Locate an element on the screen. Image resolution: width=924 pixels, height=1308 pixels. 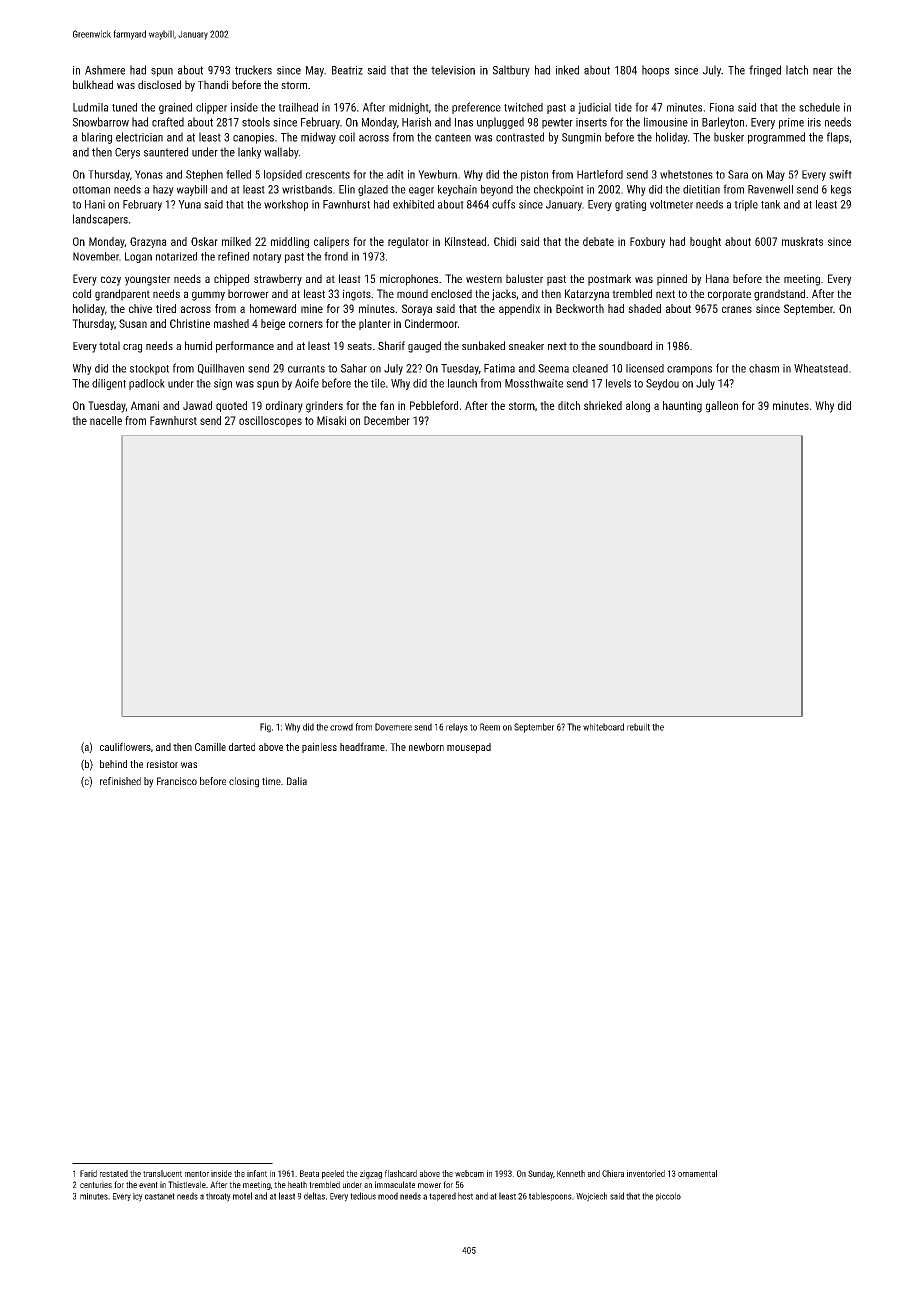
mentor is located at coordinates (197, 1174).
